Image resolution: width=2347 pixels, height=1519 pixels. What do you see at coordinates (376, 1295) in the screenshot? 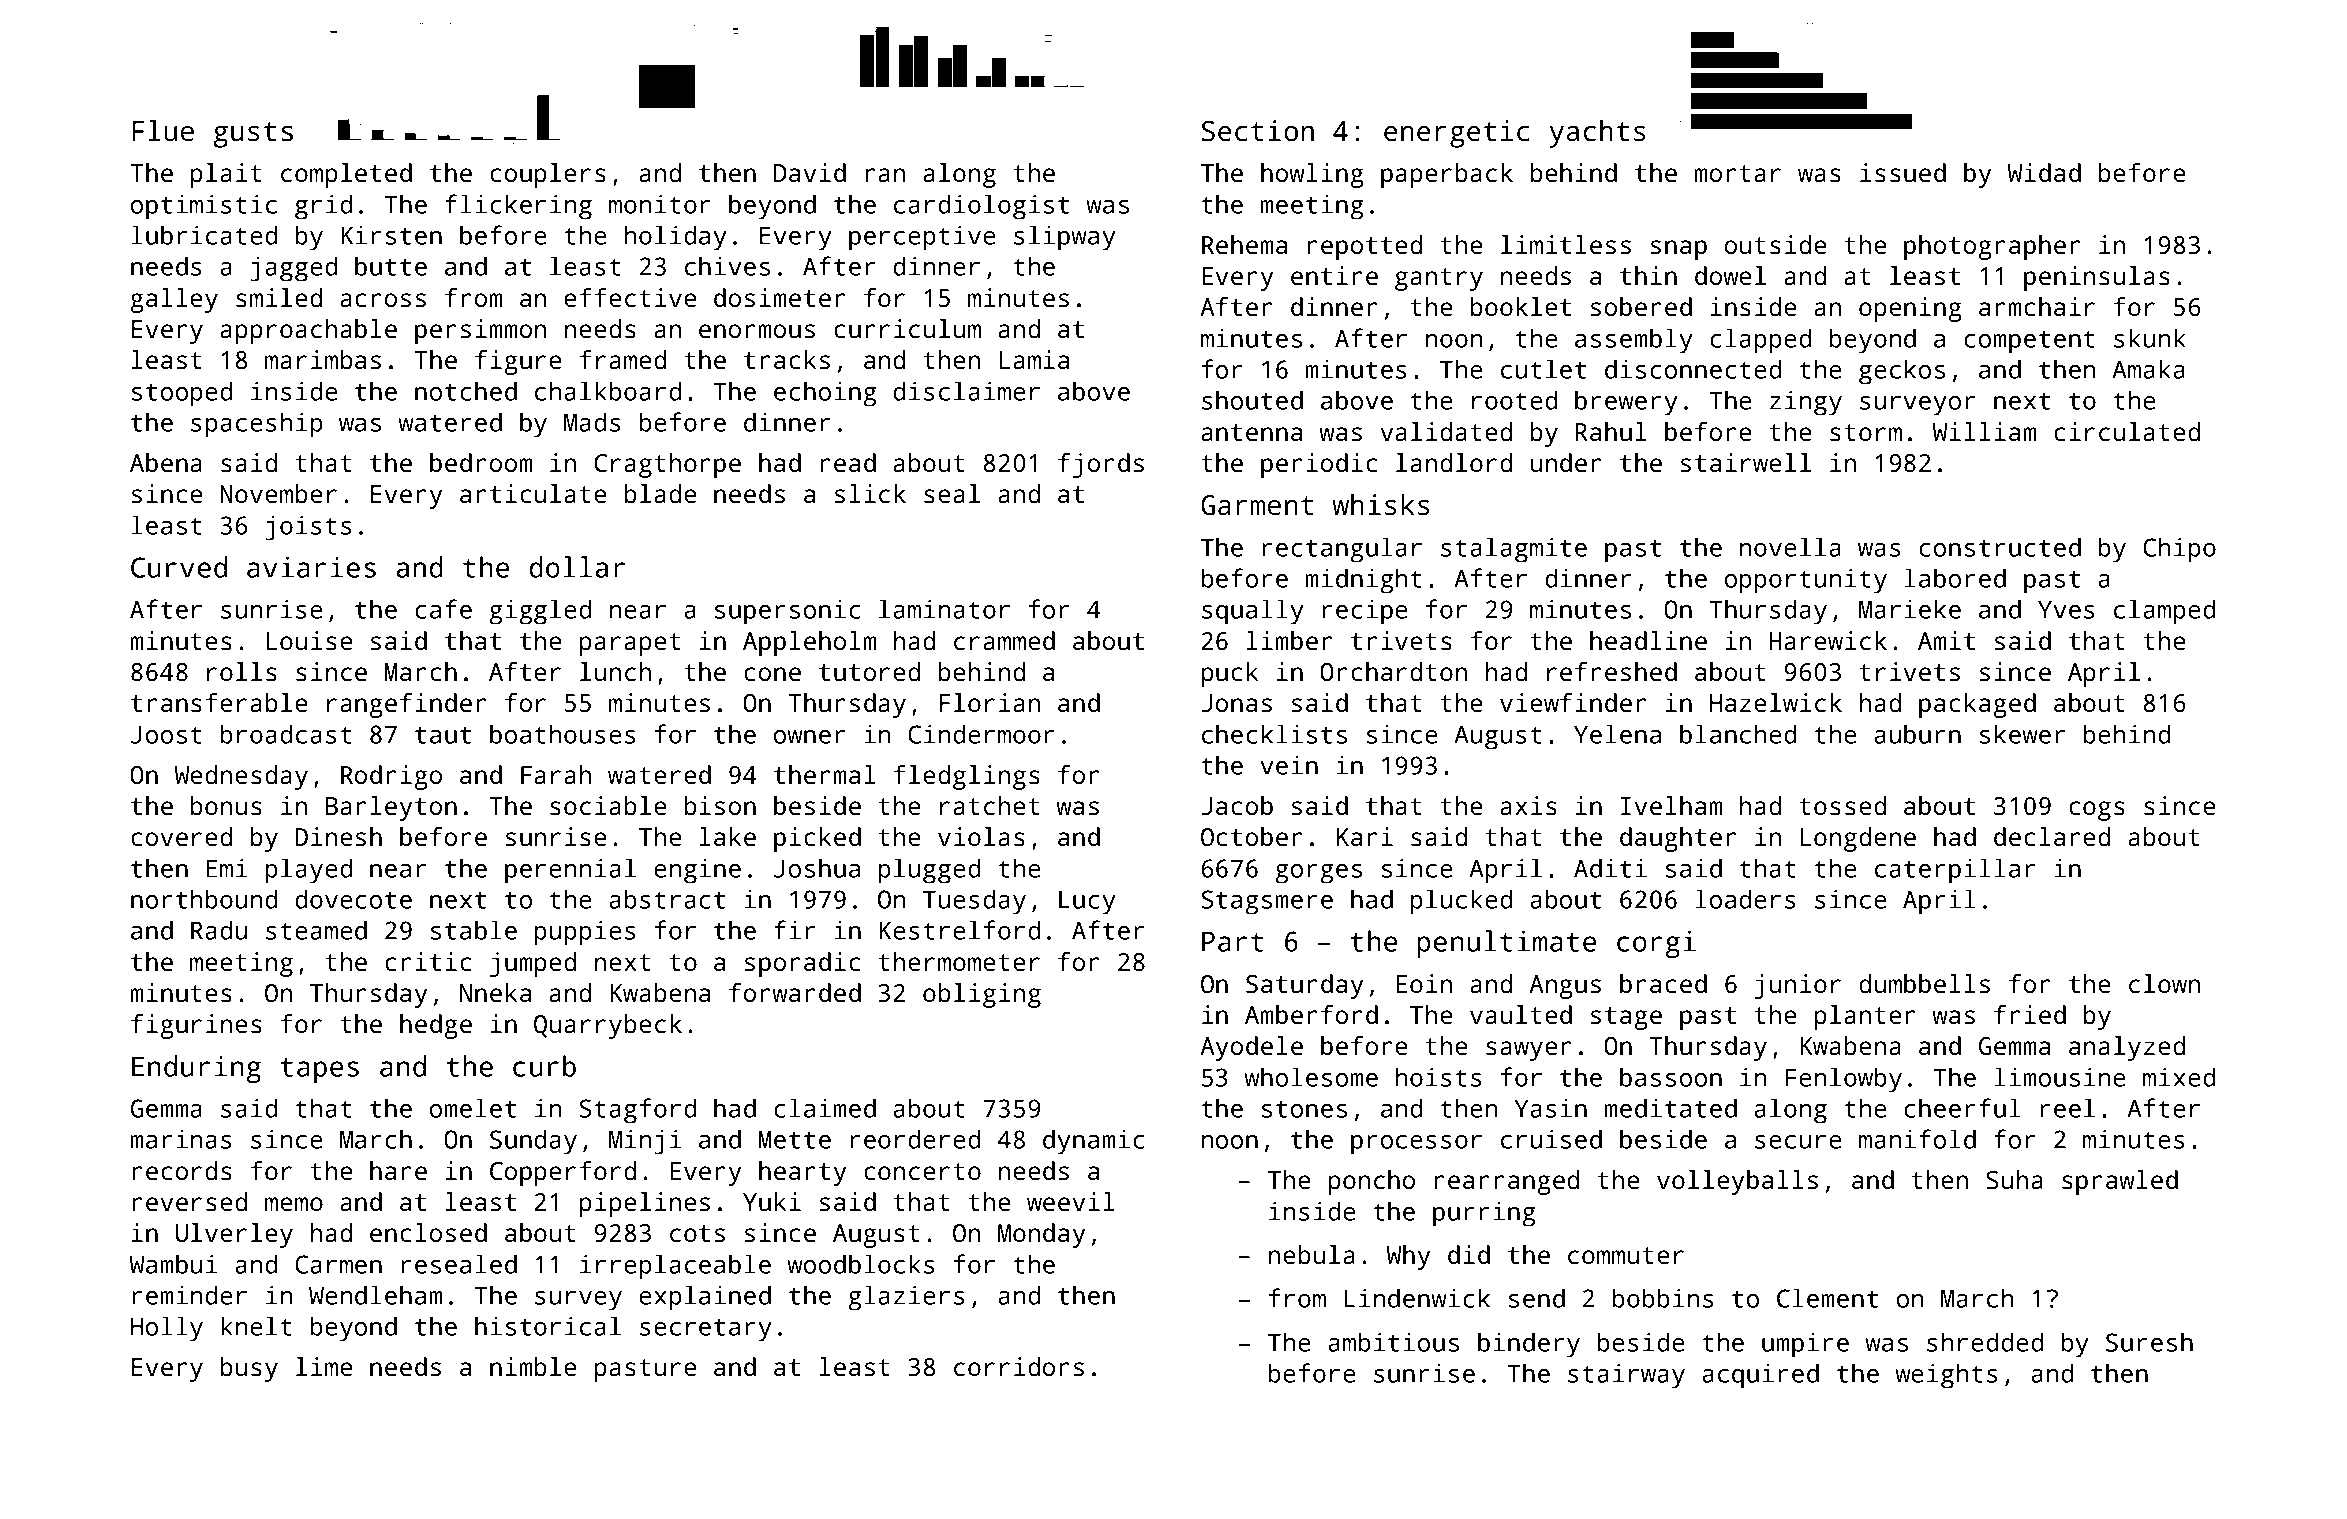
I see `Wendleham` at bounding box center [376, 1295].
